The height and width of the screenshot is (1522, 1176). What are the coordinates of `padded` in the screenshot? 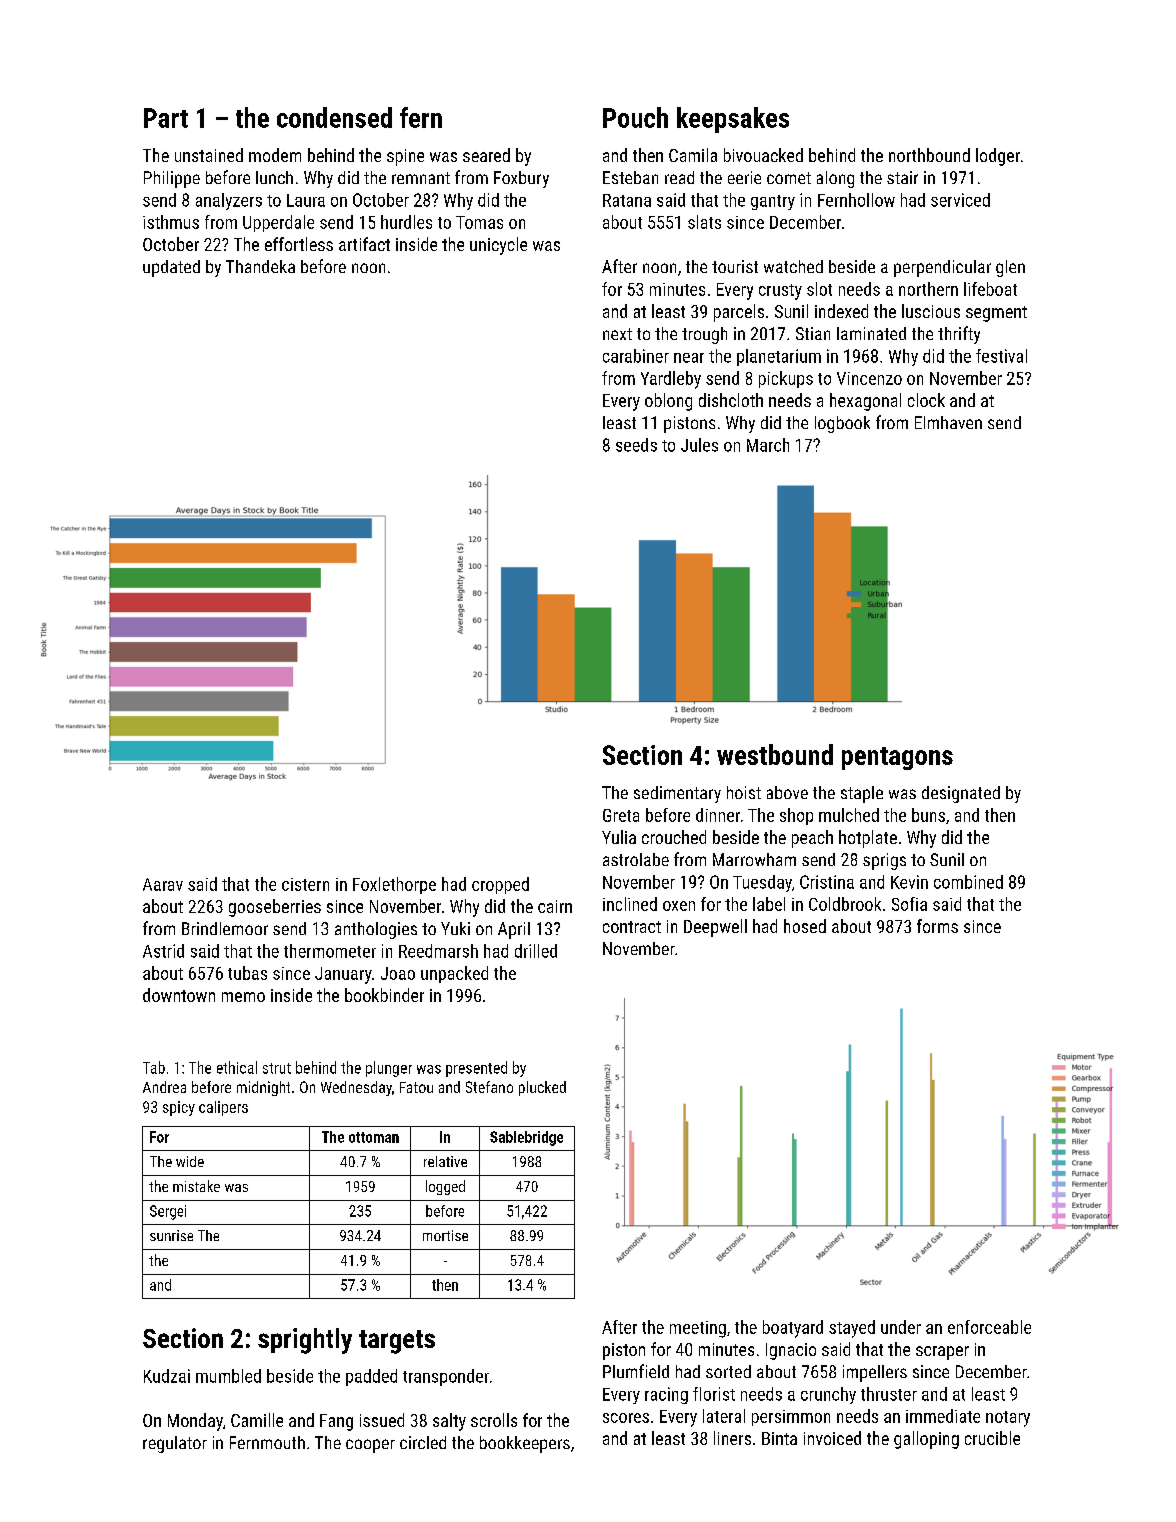 It's located at (371, 1377).
